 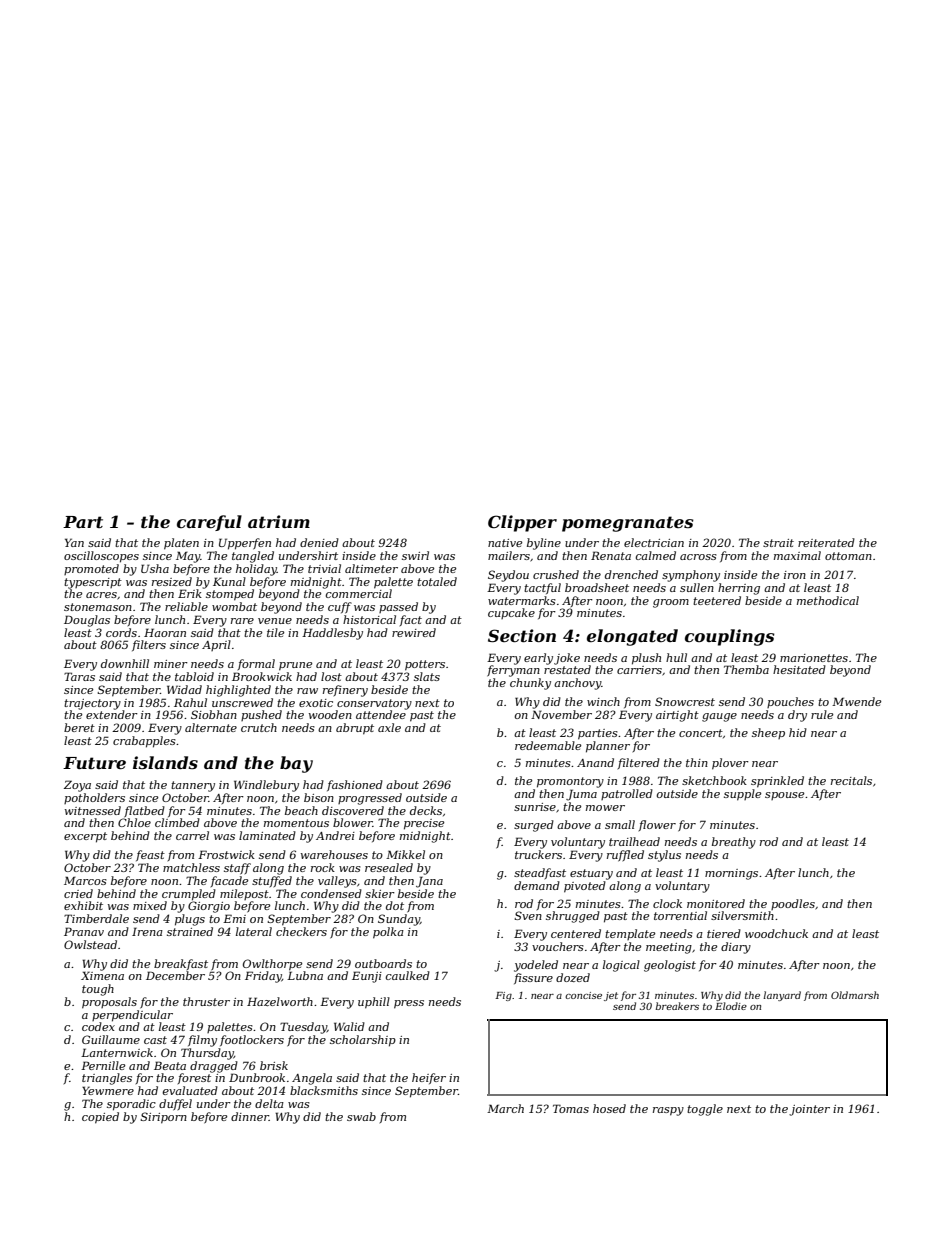 I want to click on pushed, so click(x=261, y=715).
